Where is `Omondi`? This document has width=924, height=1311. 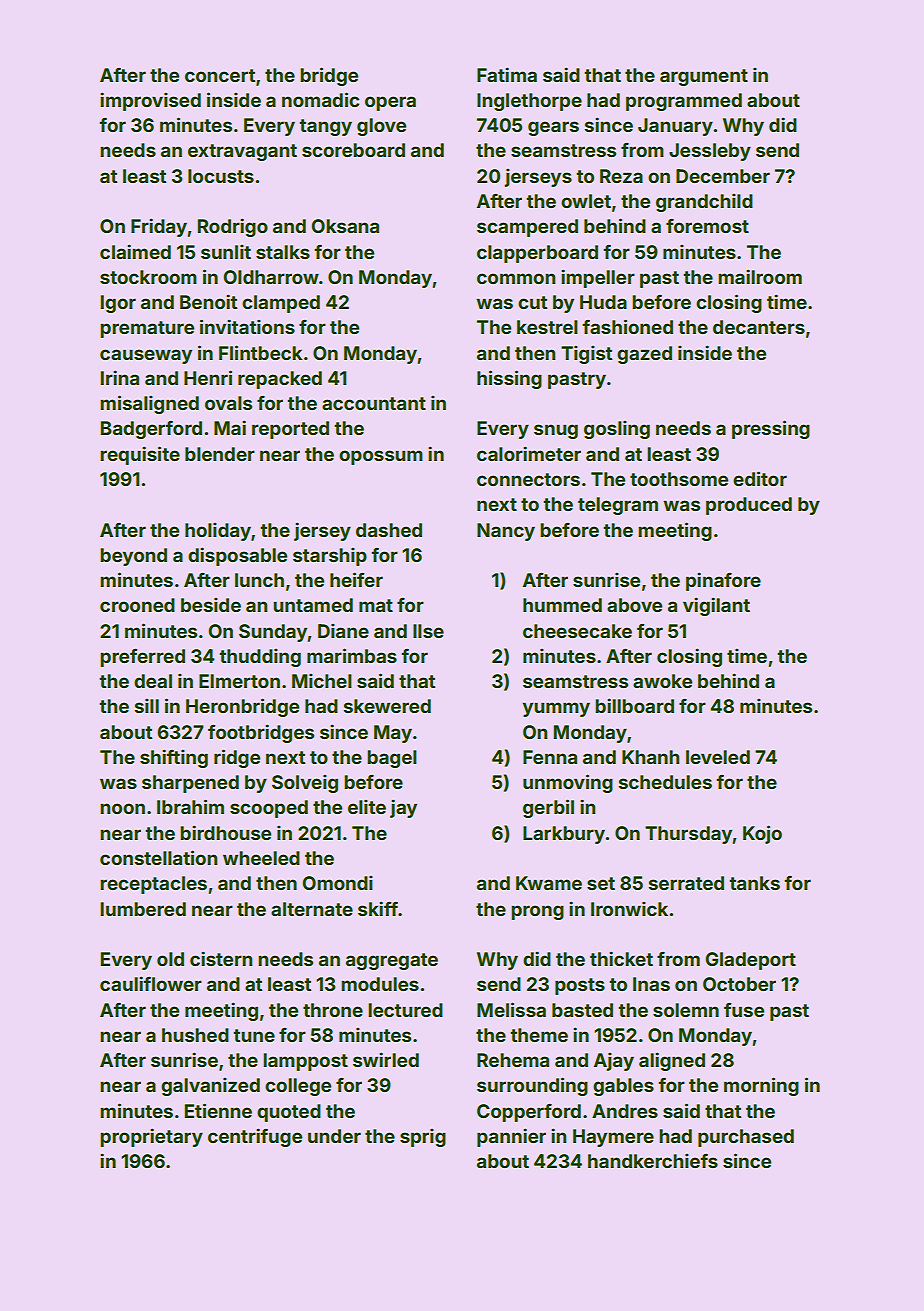
Omondi is located at coordinates (337, 882).
